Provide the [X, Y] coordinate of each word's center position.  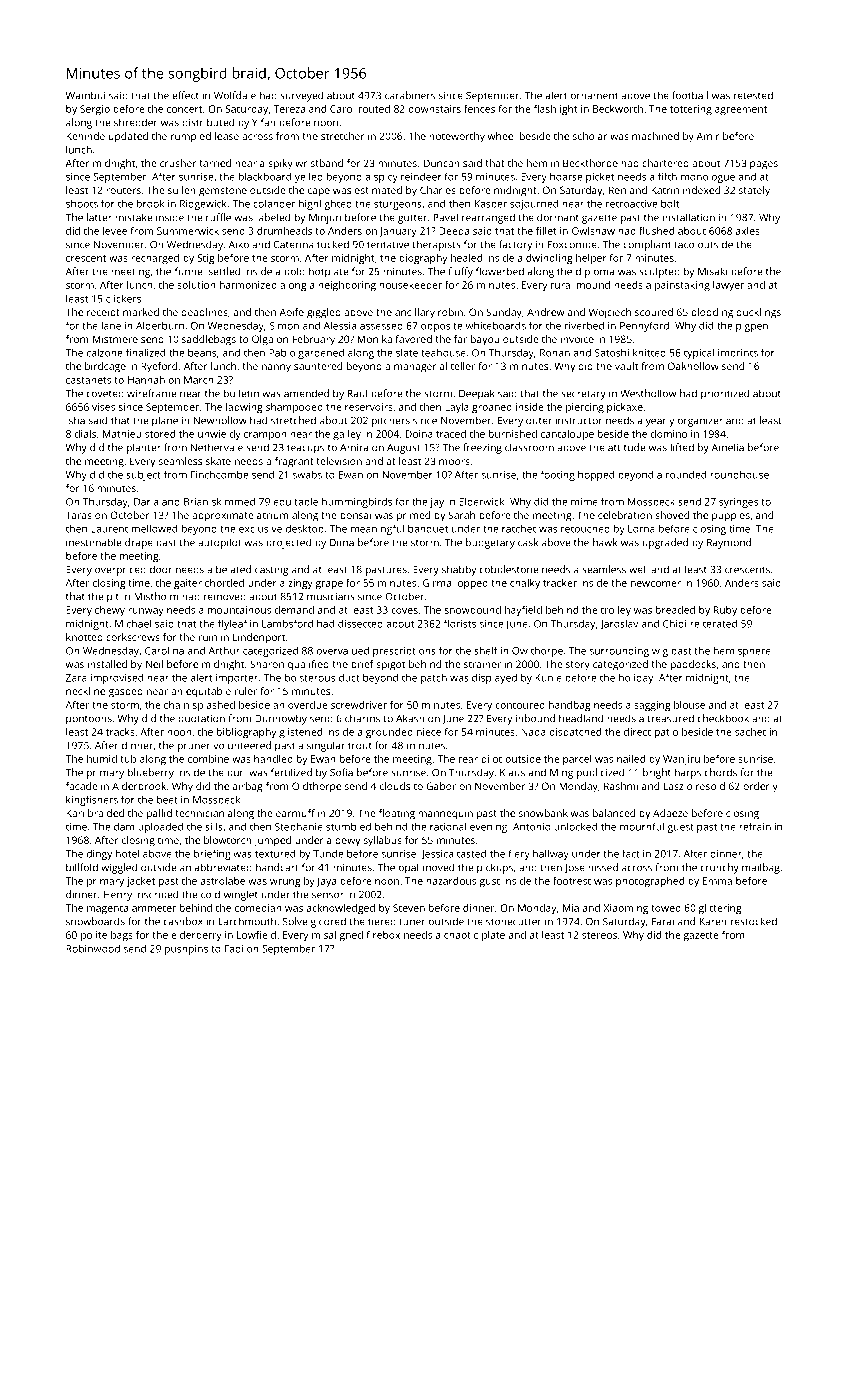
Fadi [234, 949]
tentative [388, 245]
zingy [300, 584]
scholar [590, 136]
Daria [146, 502]
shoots [82, 204]
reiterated [713, 623]
